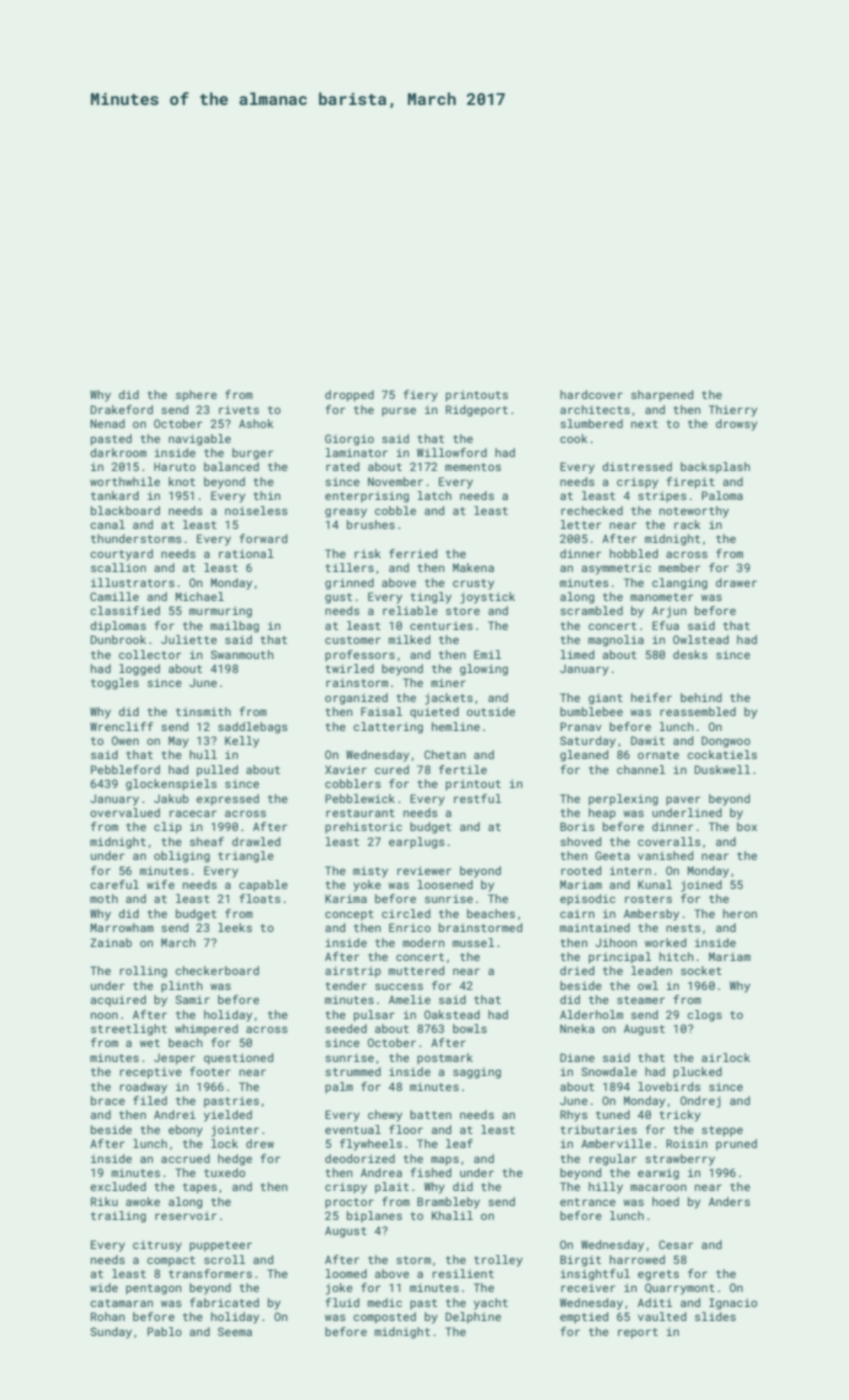 The image size is (849, 1400). What do you see at coordinates (349, 396) in the screenshot?
I see `dropped` at bounding box center [349, 396].
